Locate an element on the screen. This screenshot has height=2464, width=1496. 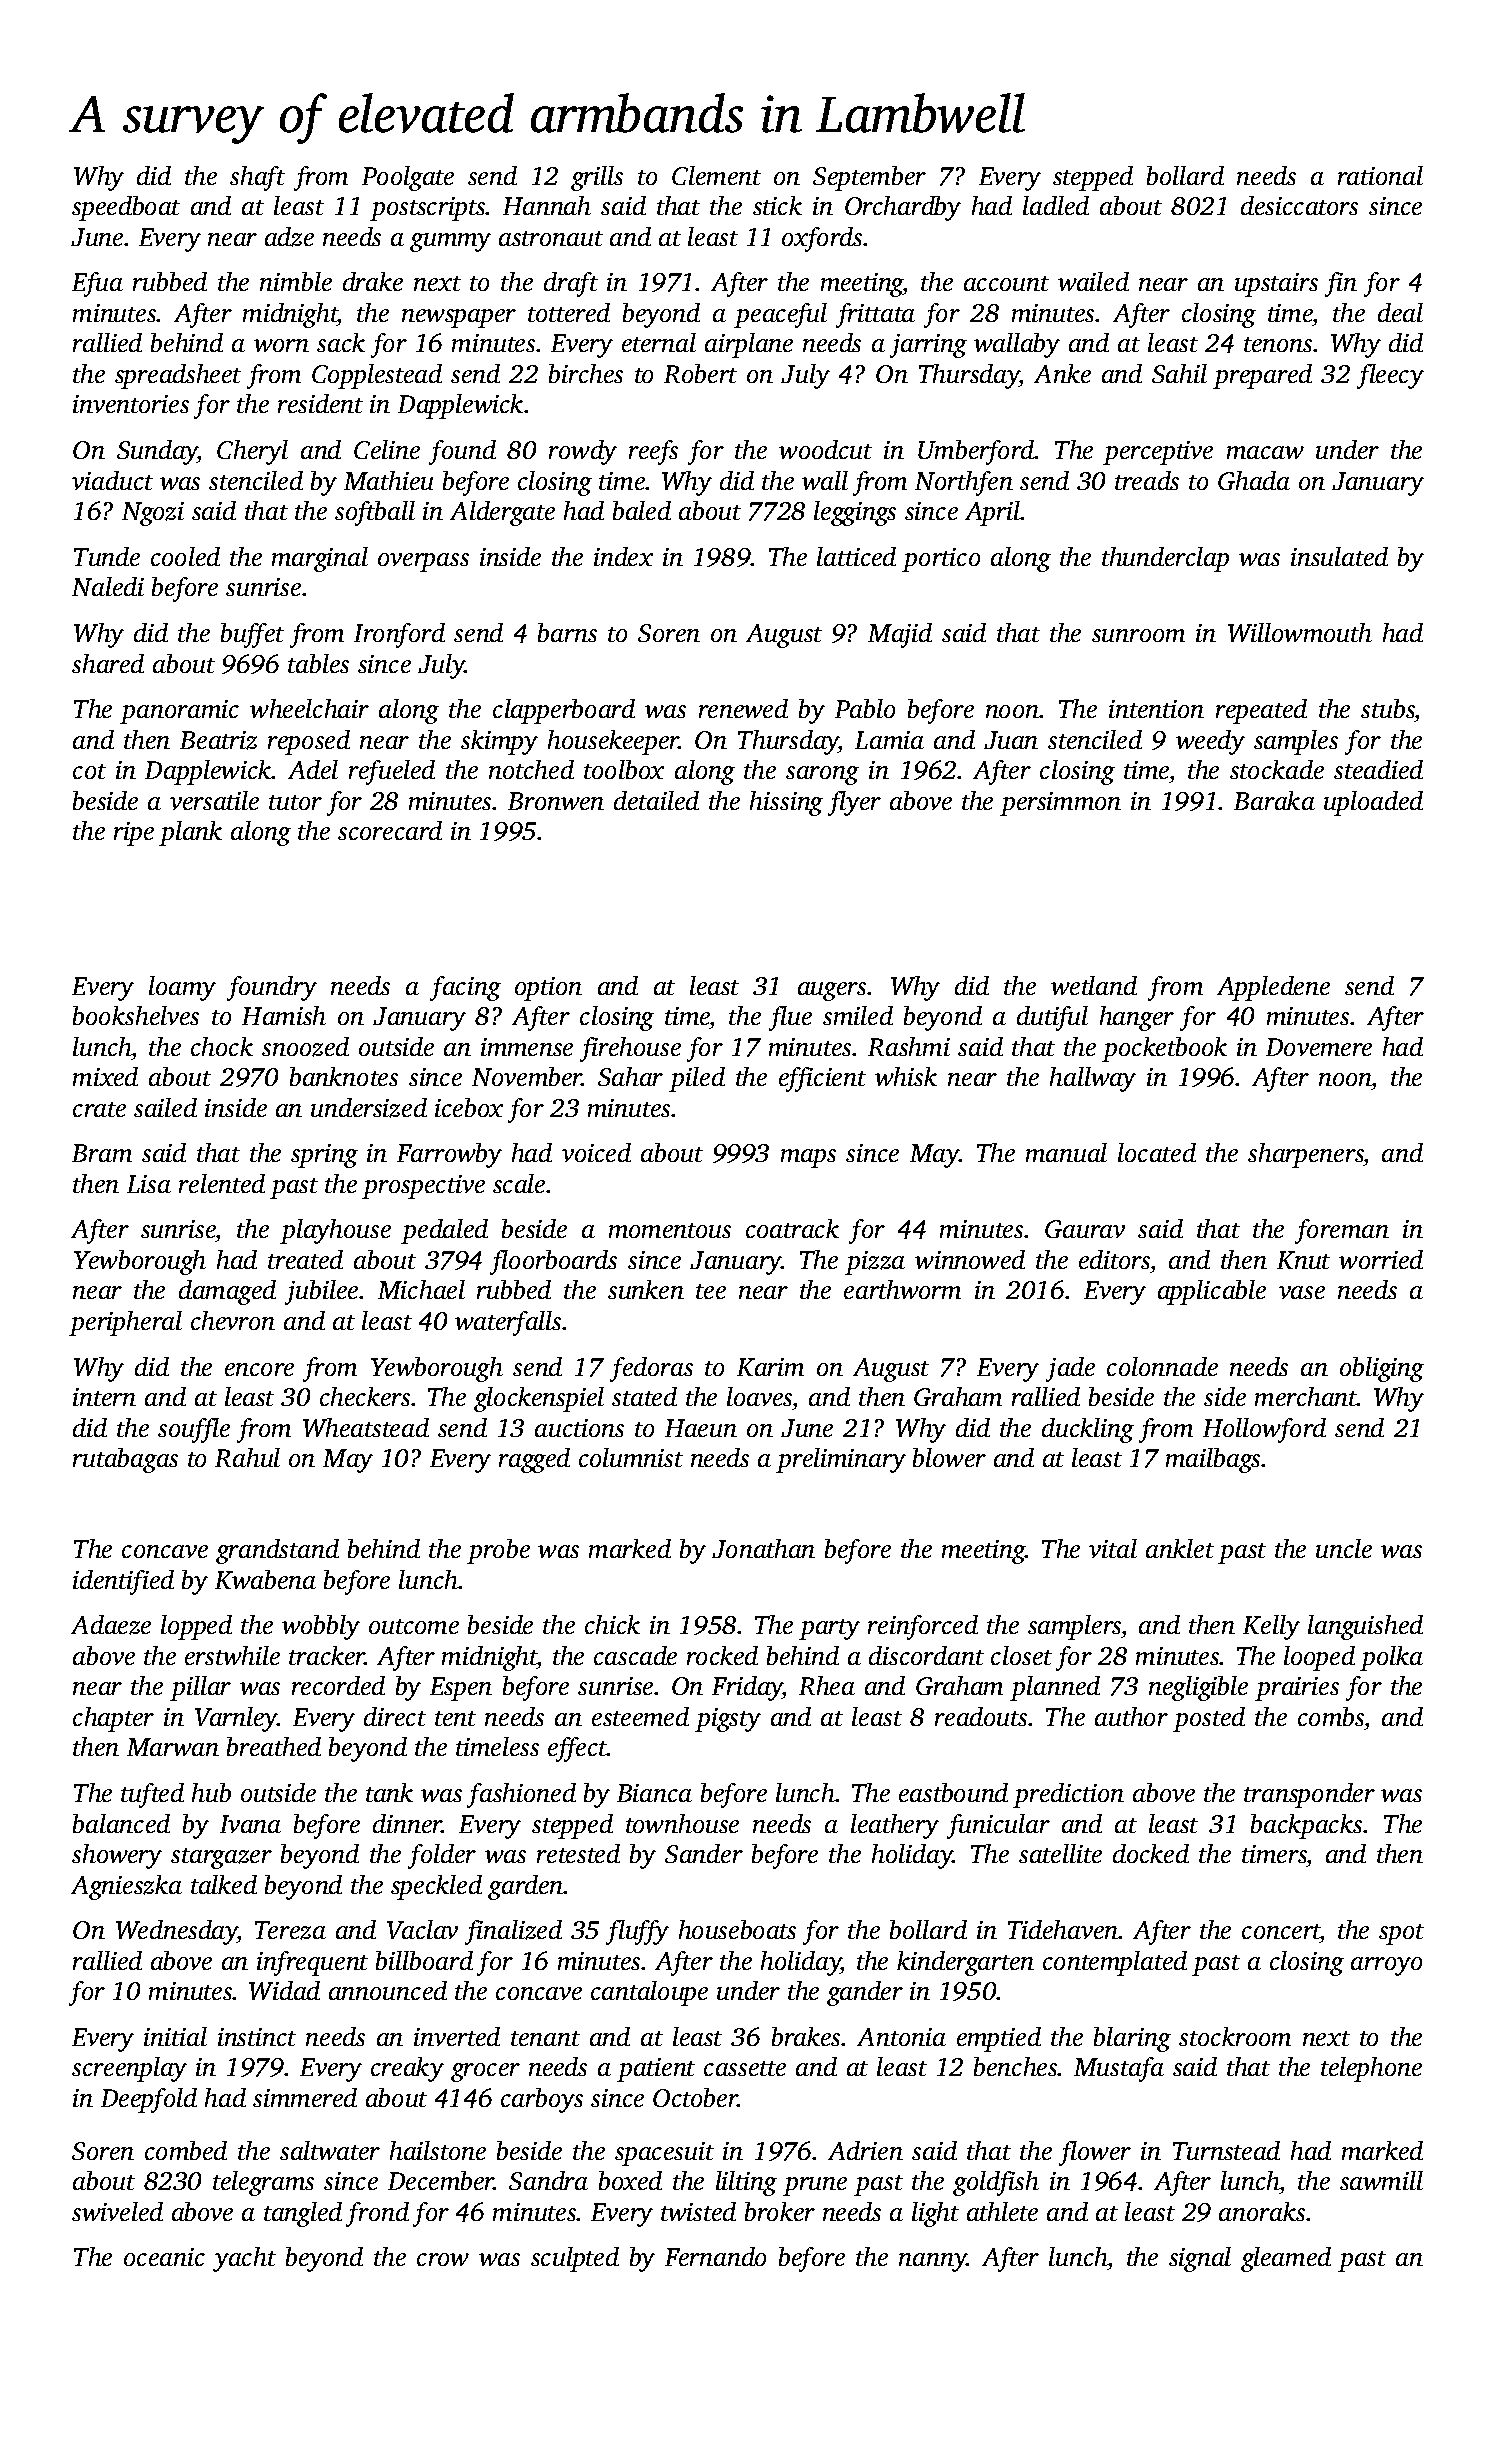
telegrams is located at coordinates (263, 2183).
